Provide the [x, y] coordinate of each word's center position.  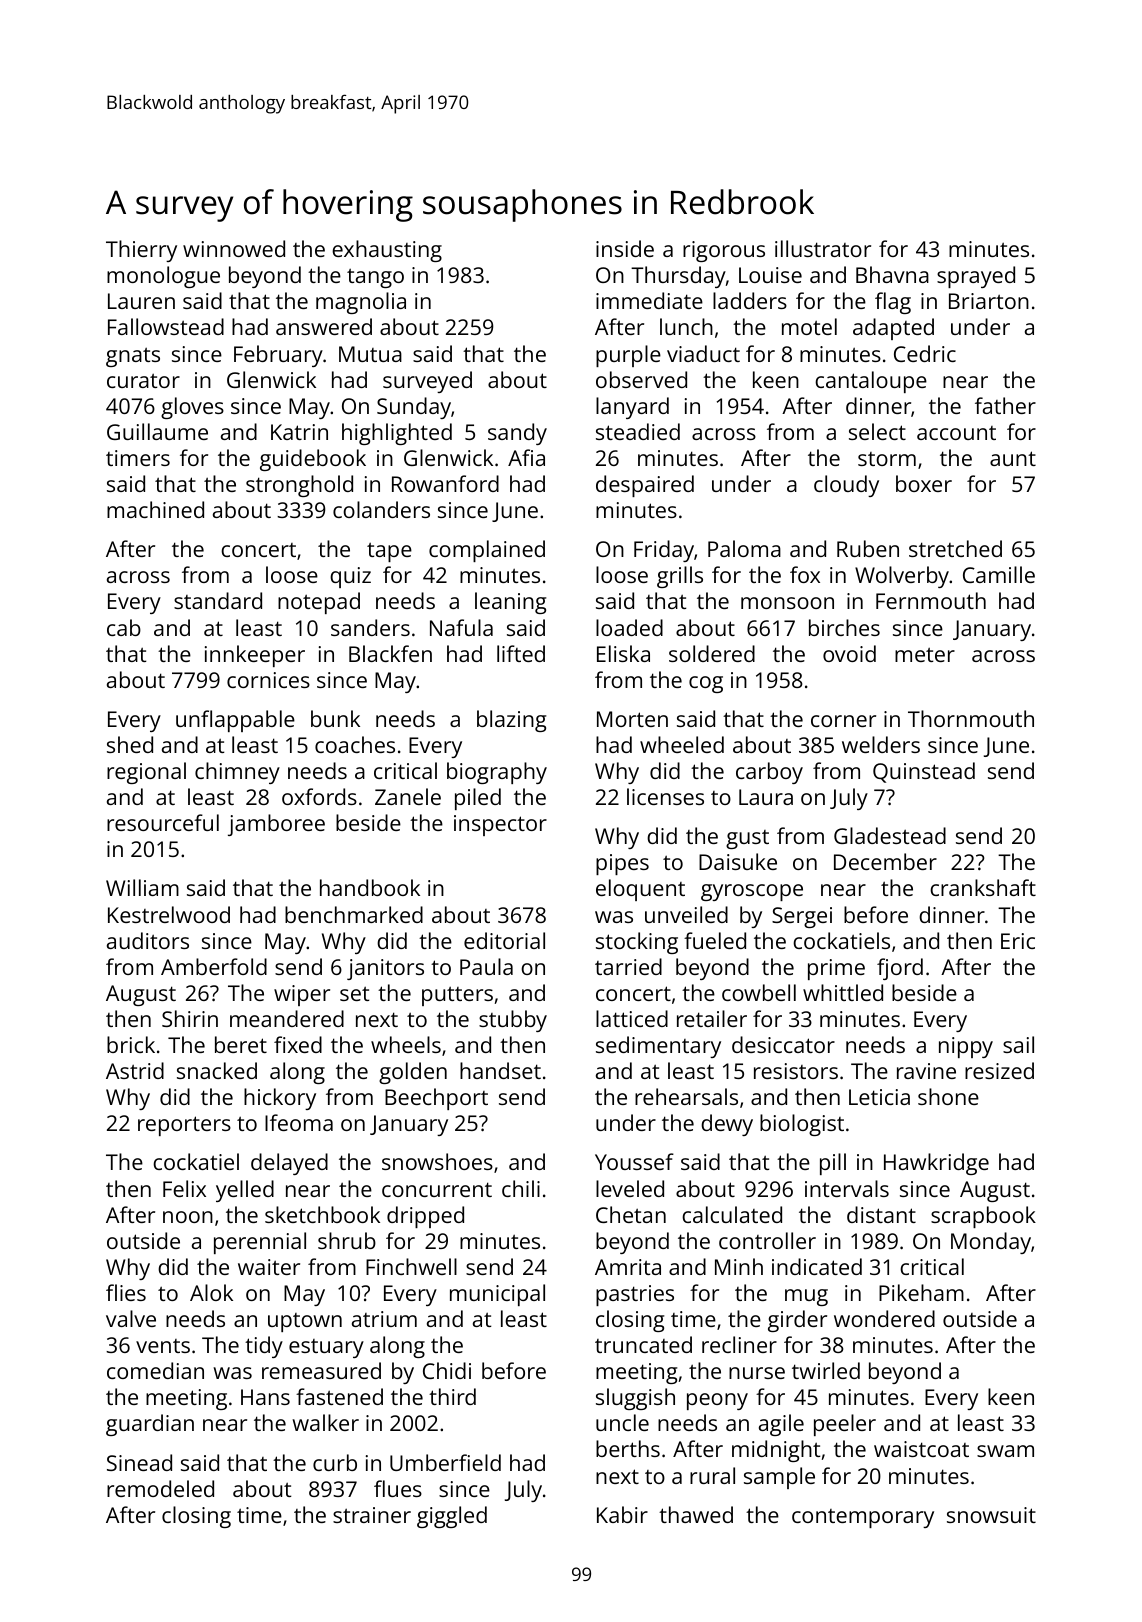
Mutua [370, 354]
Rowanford [445, 483]
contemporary [863, 1518]
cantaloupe [871, 382]
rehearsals [686, 1096]
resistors [796, 1071]
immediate [649, 300]
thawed [696, 1514]
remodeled [160, 1488]
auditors [148, 940]
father [1005, 405]
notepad [319, 603]
